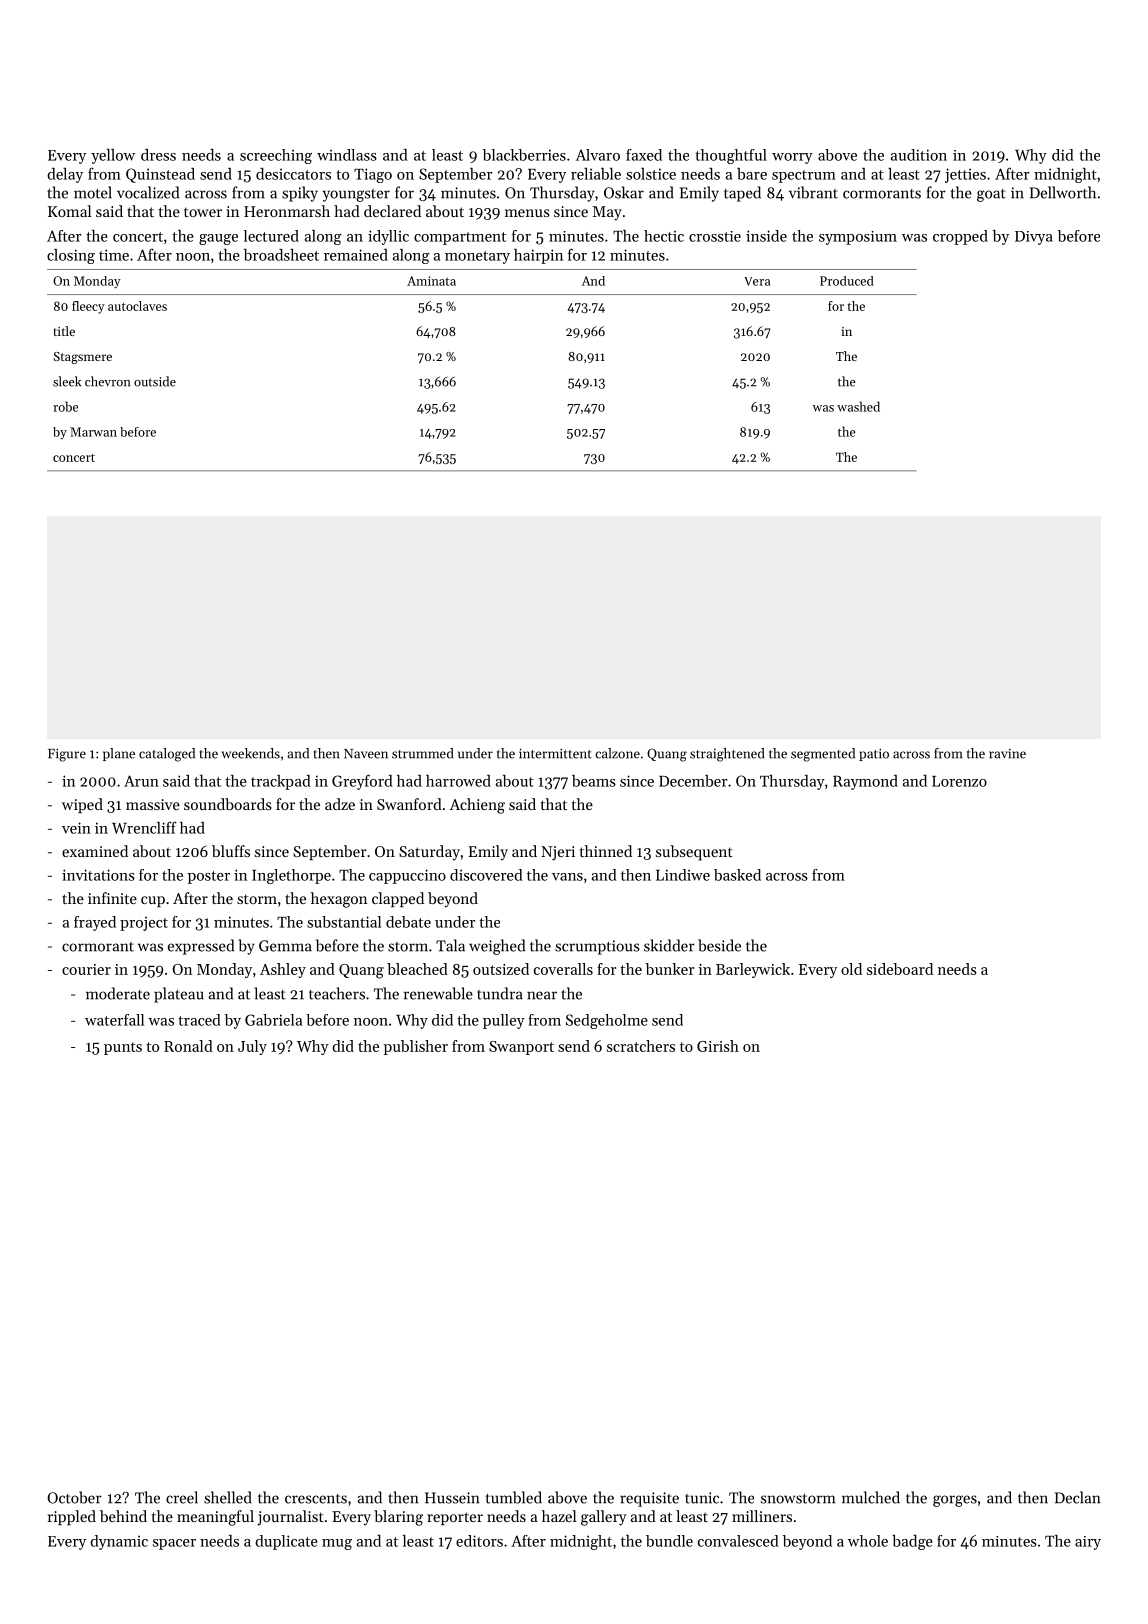 The image size is (1148, 1624). I want to click on yellow, so click(113, 156).
